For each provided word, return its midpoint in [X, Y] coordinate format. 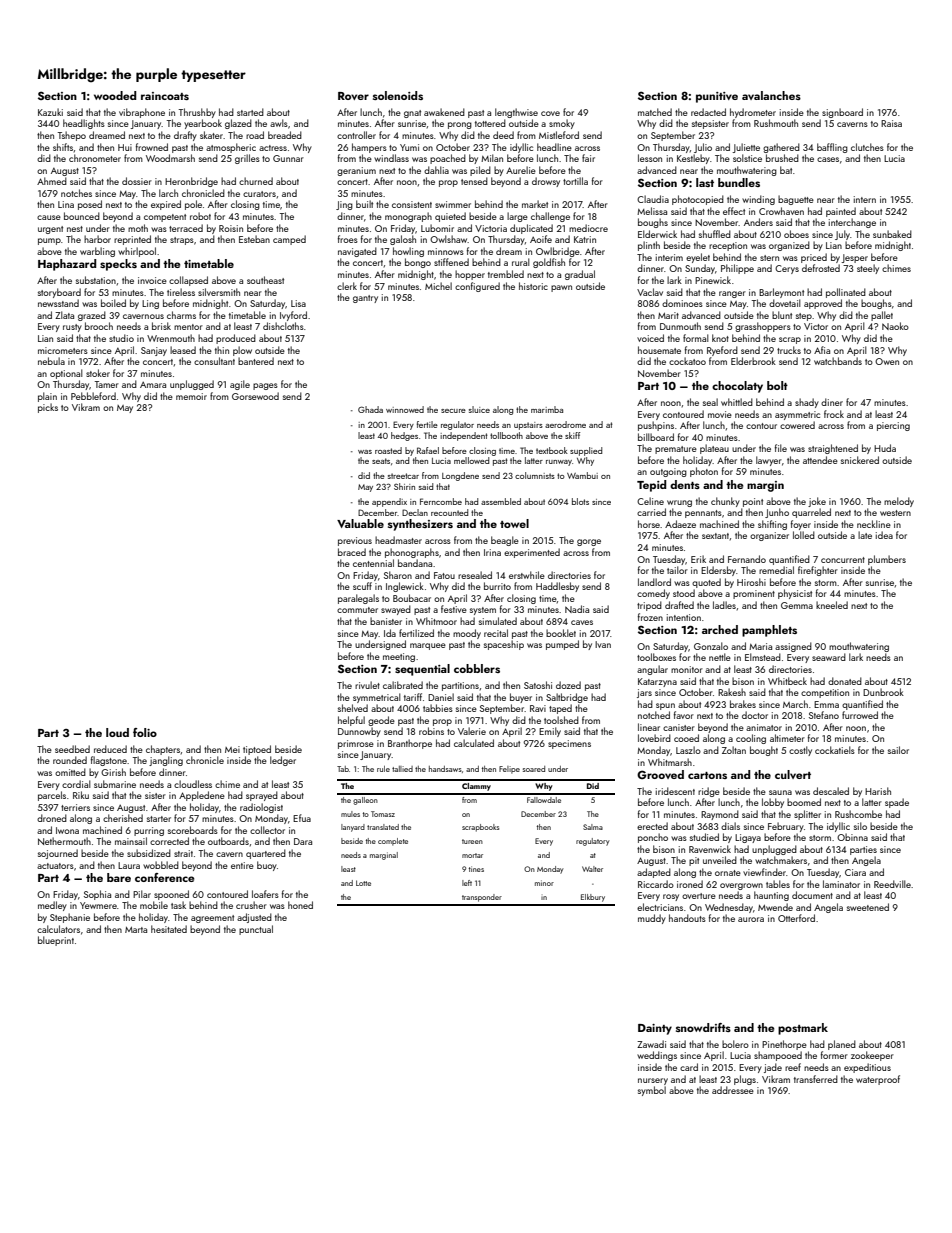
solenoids [398, 95]
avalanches [771, 95]
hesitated [169, 929]
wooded [115, 95]
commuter [357, 610]
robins [431, 731]
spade [897, 803]
